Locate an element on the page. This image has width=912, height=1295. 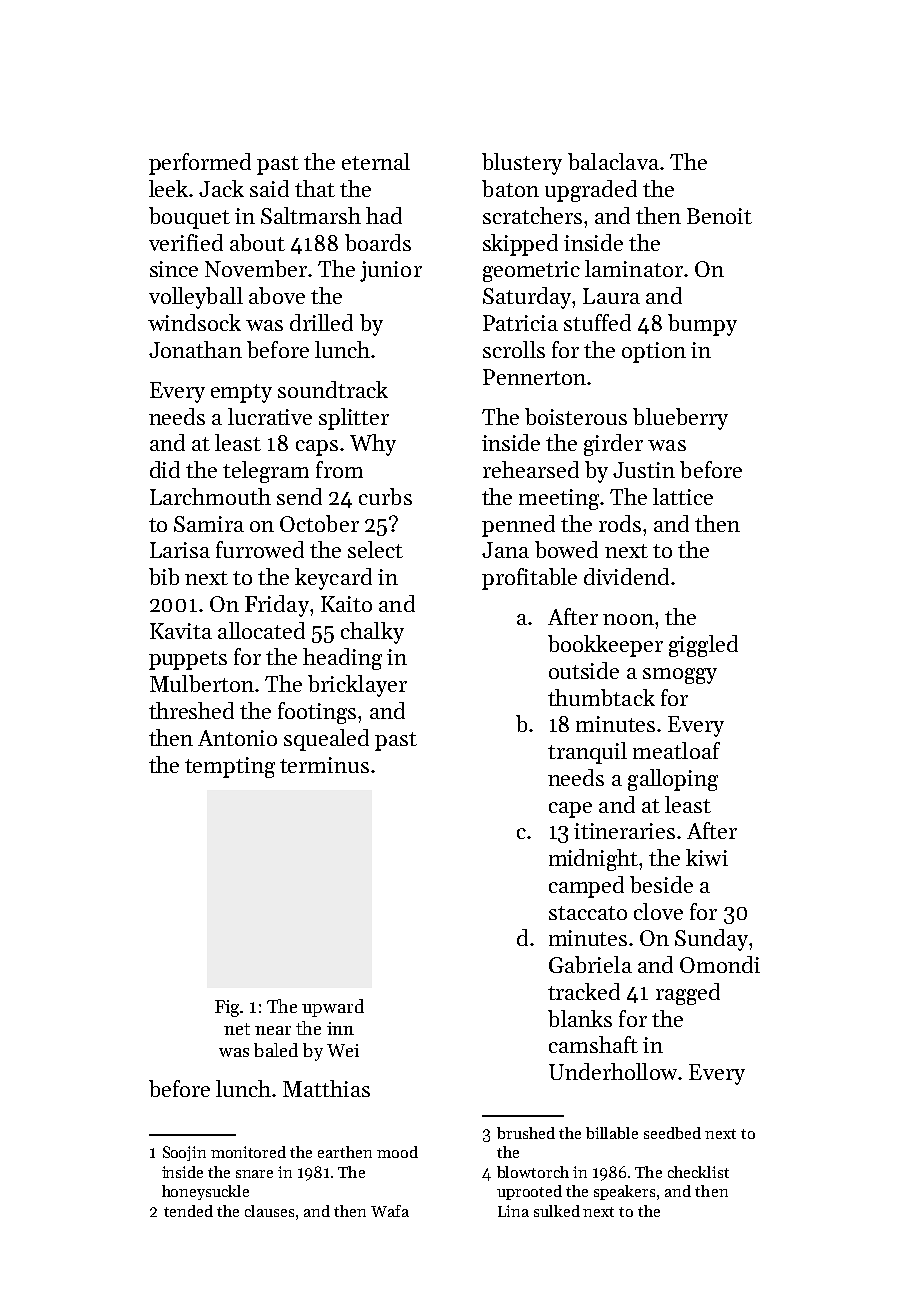
drilled is located at coordinates (321, 322).
